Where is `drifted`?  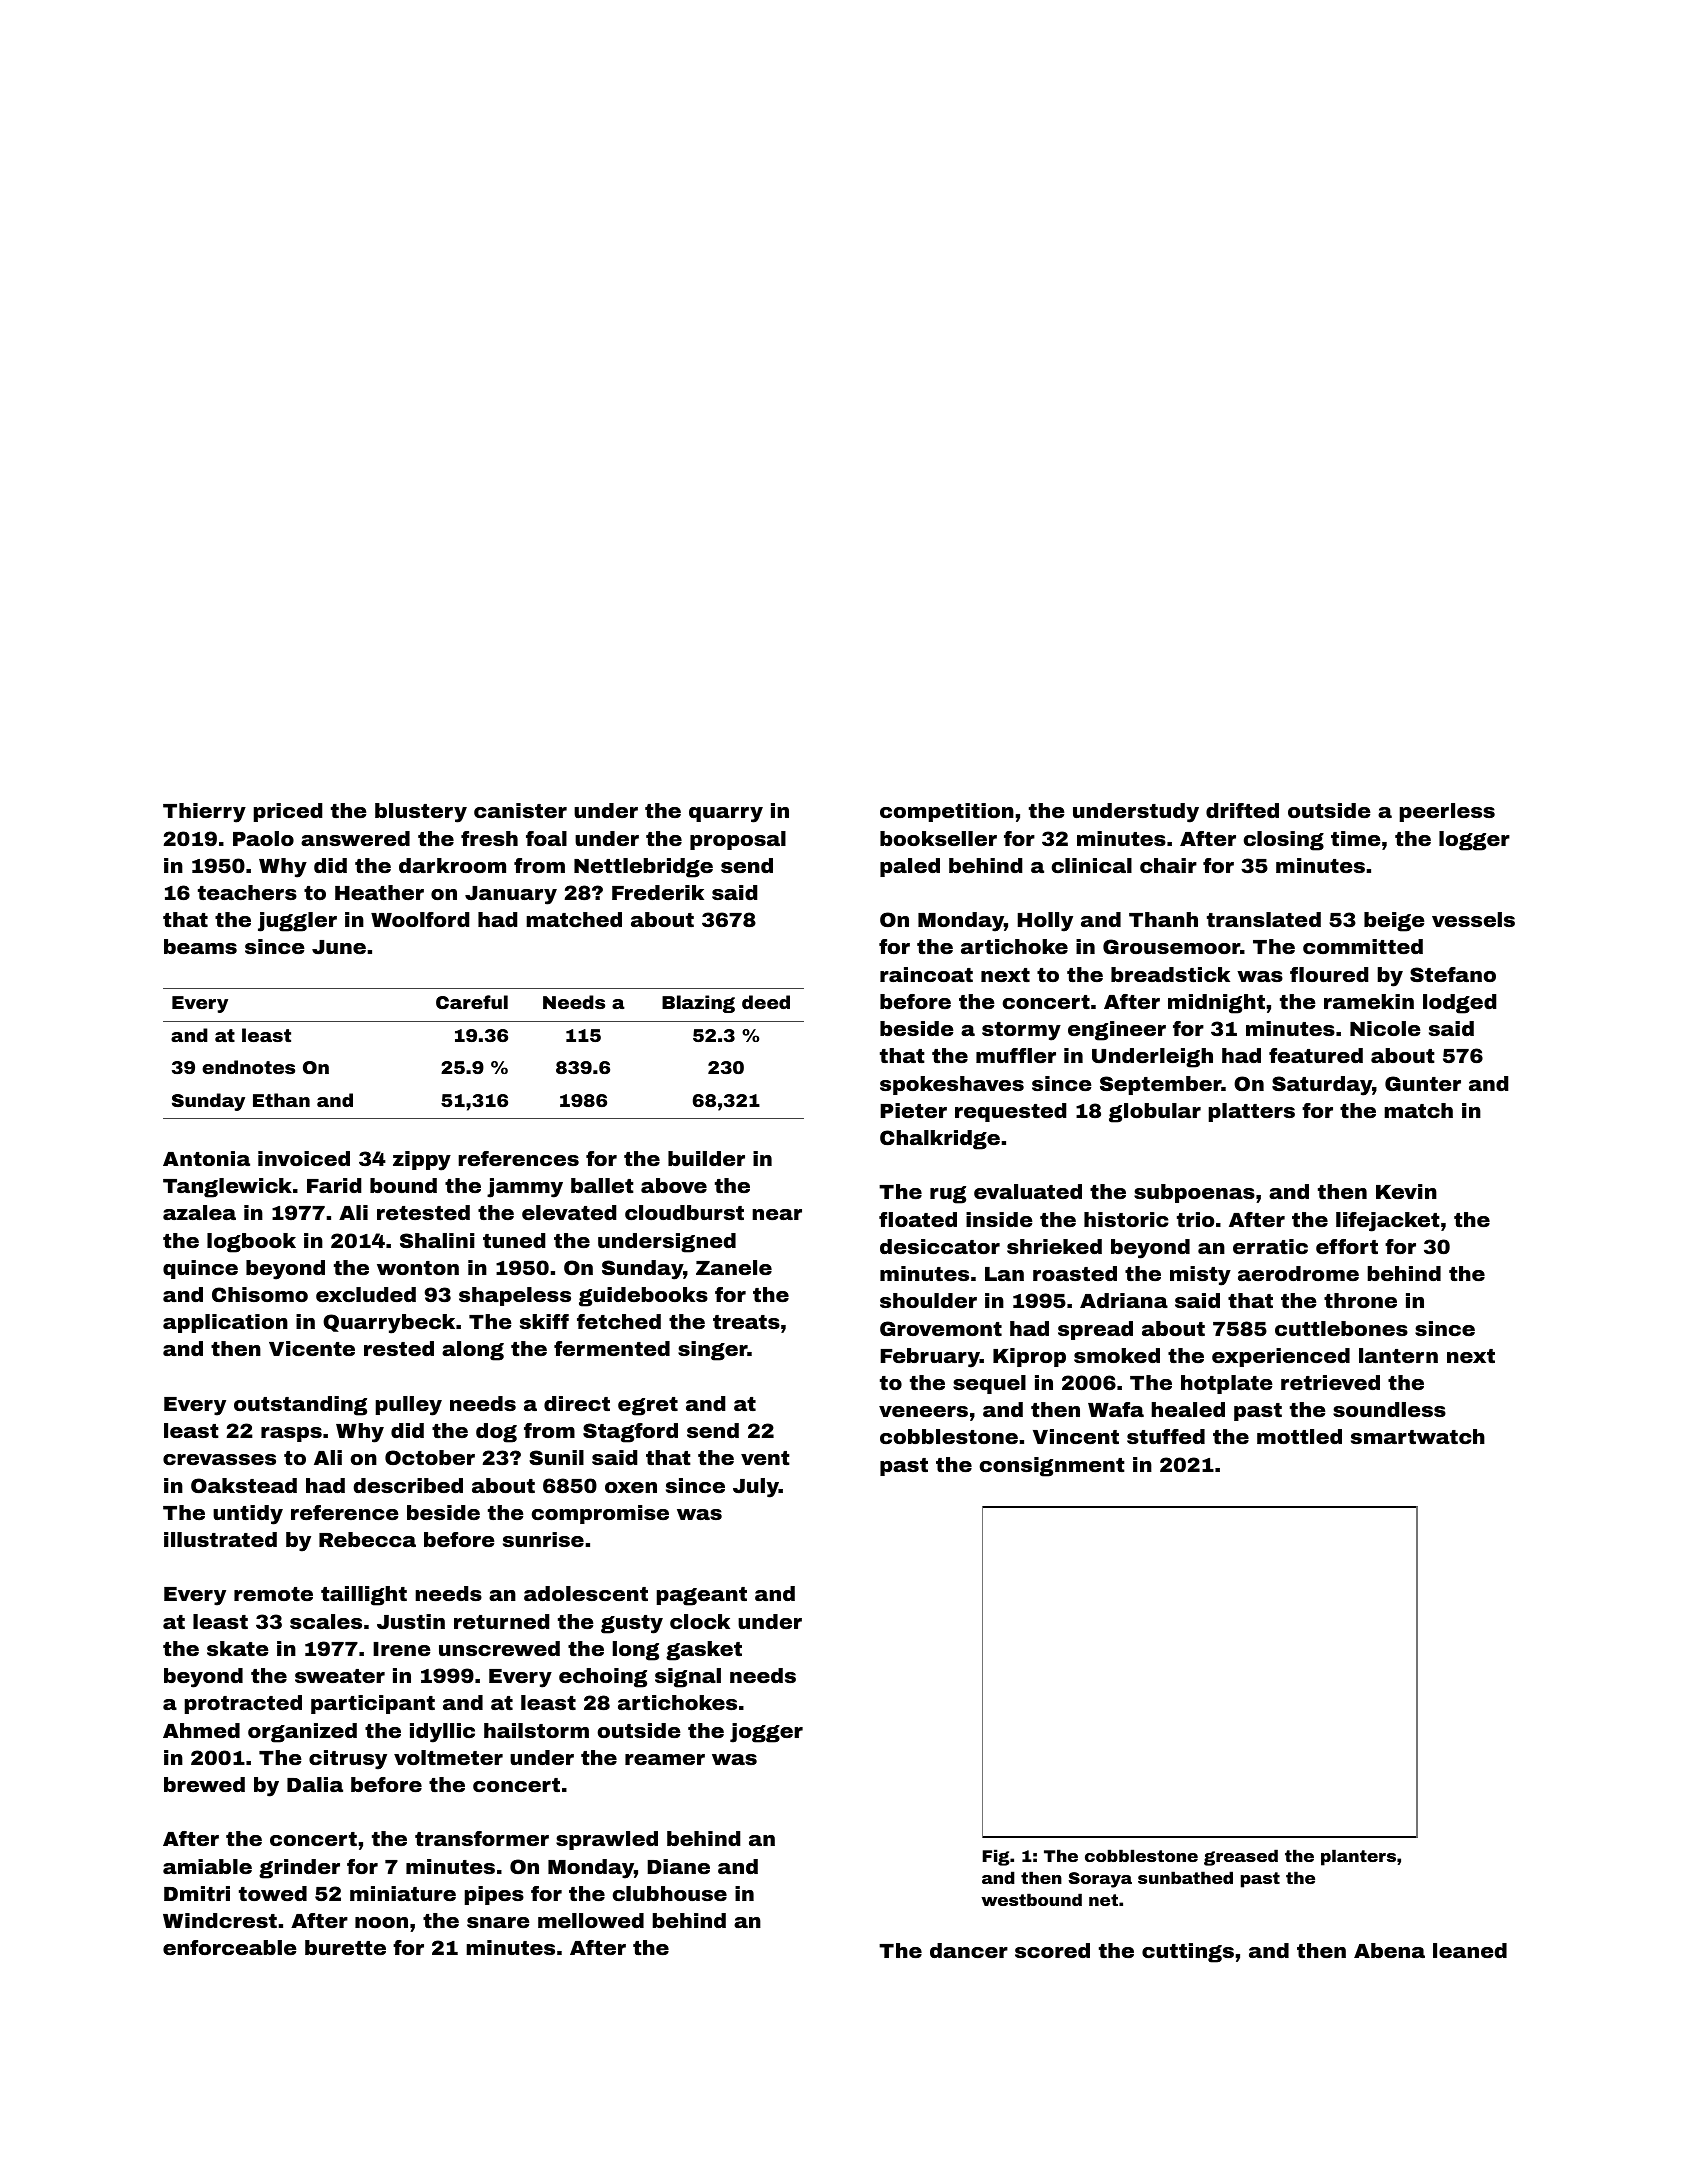 drifted is located at coordinates (1242, 810).
